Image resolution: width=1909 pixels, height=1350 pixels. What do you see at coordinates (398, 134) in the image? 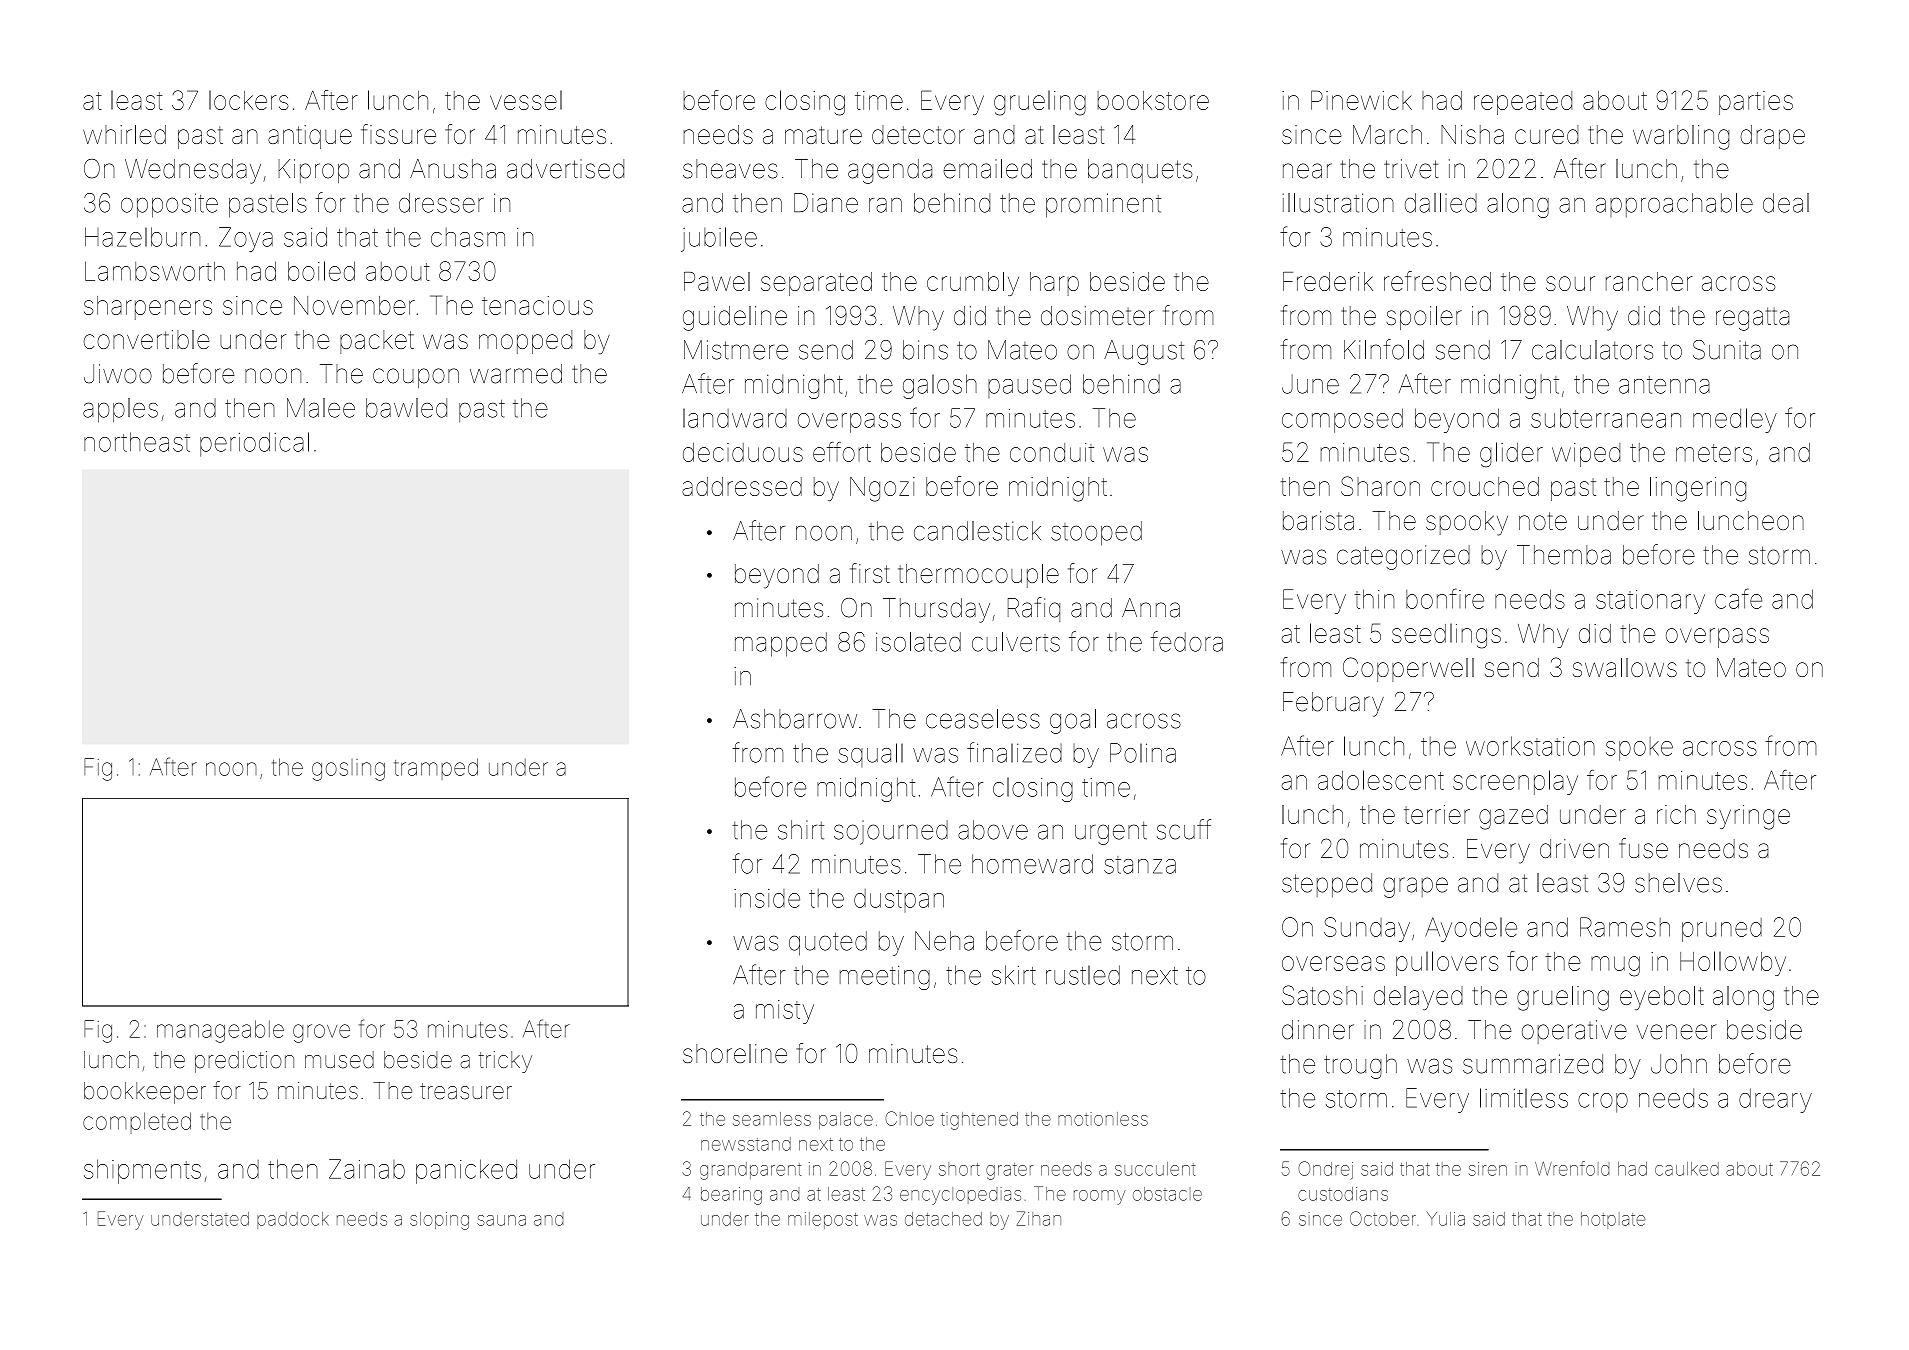
I see `fissure` at bounding box center [398, 134].
